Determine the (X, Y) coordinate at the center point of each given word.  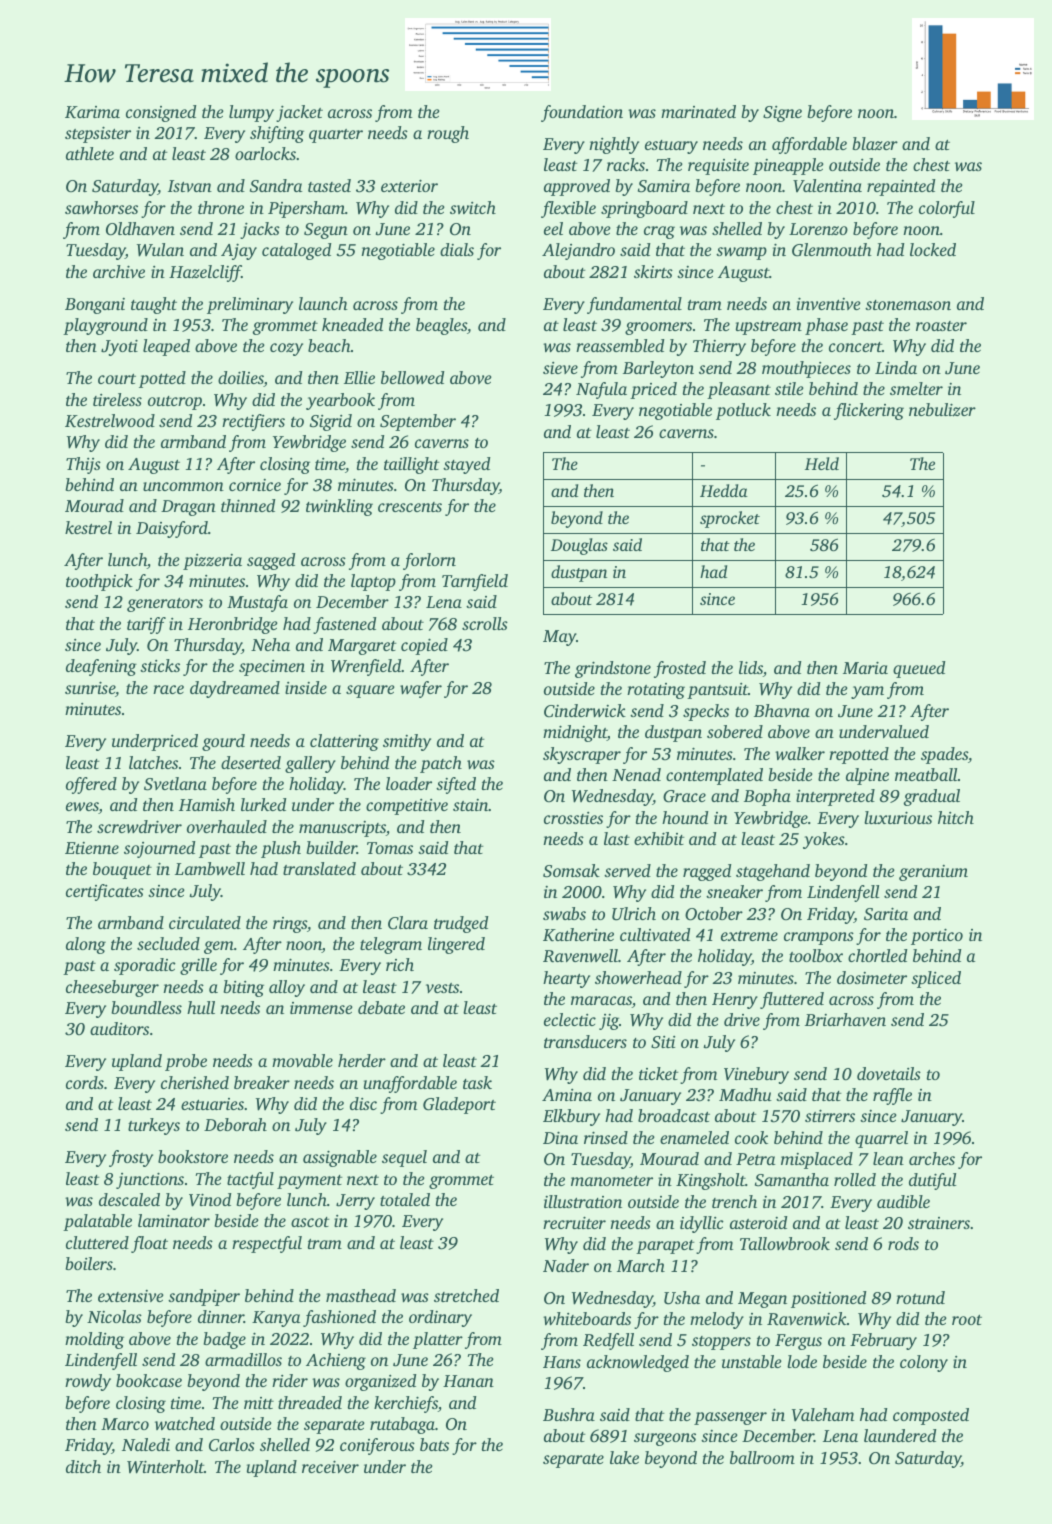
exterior (409, 185)
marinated (698, 111)
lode (802, 1361)
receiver (330, 1466)
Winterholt (165, 1467)
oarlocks (265, 153)
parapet (665, 1247)
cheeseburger (112, 988)
